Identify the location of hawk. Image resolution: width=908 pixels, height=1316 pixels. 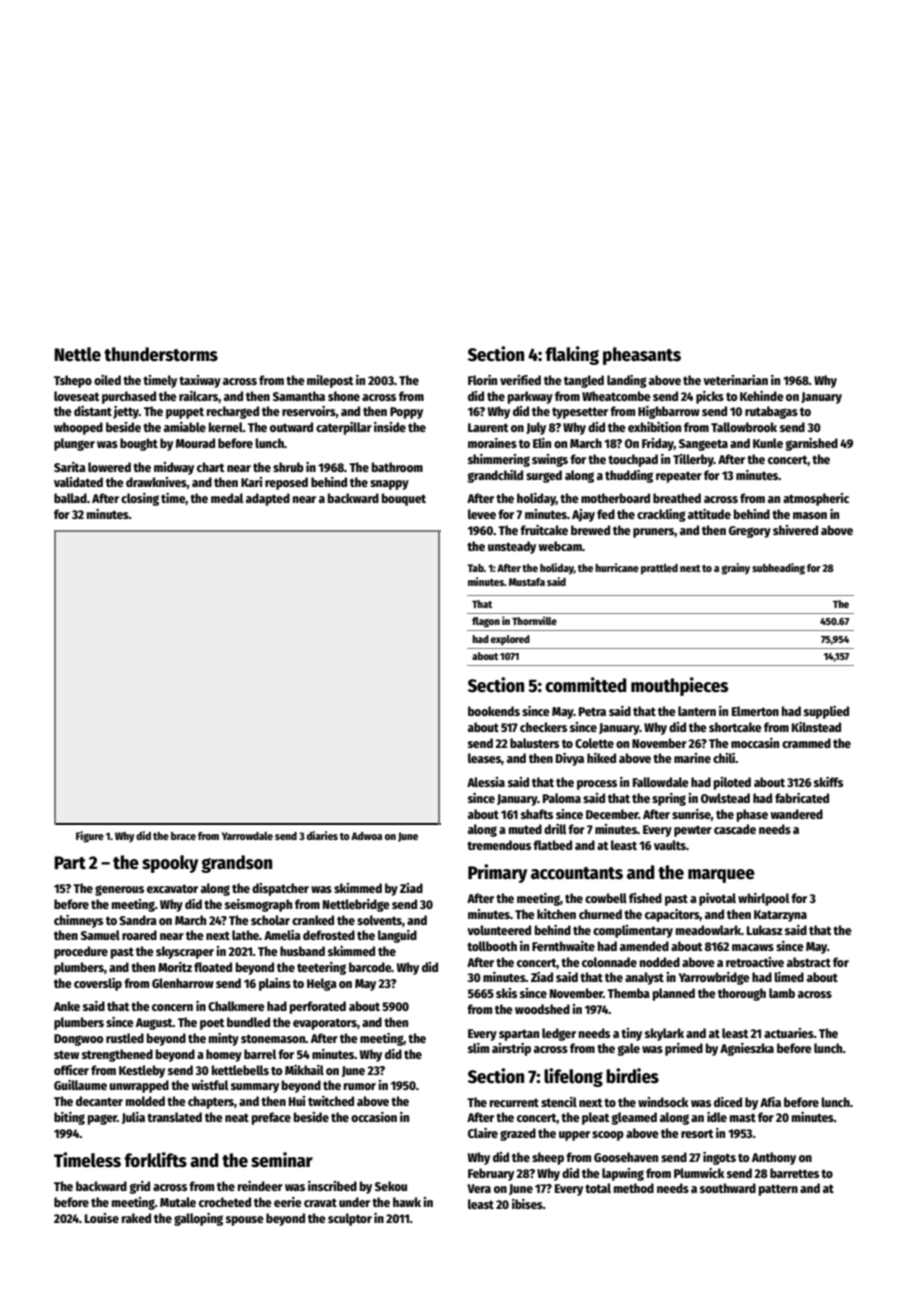
(407, 1202).
